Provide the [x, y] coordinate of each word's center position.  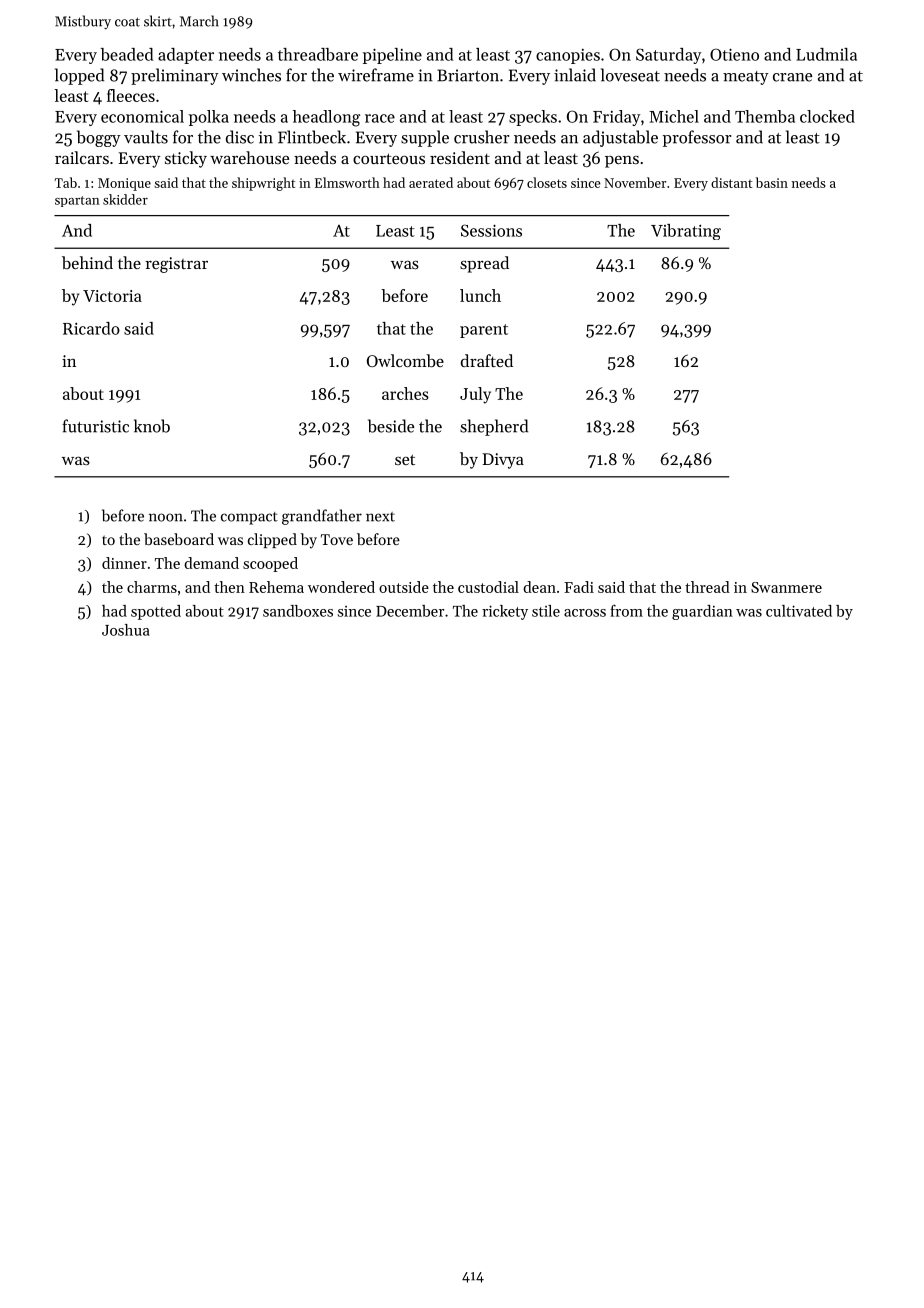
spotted [156, 612]
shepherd [494, 427]
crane [792, 77]
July [475, 395]
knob [152, 426]
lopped [79, 76]
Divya [503, 461]
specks [533, 118]
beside [391, 426]
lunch [480, 295]
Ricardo [91, 328]
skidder [125, 199]
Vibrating [686, 232]
